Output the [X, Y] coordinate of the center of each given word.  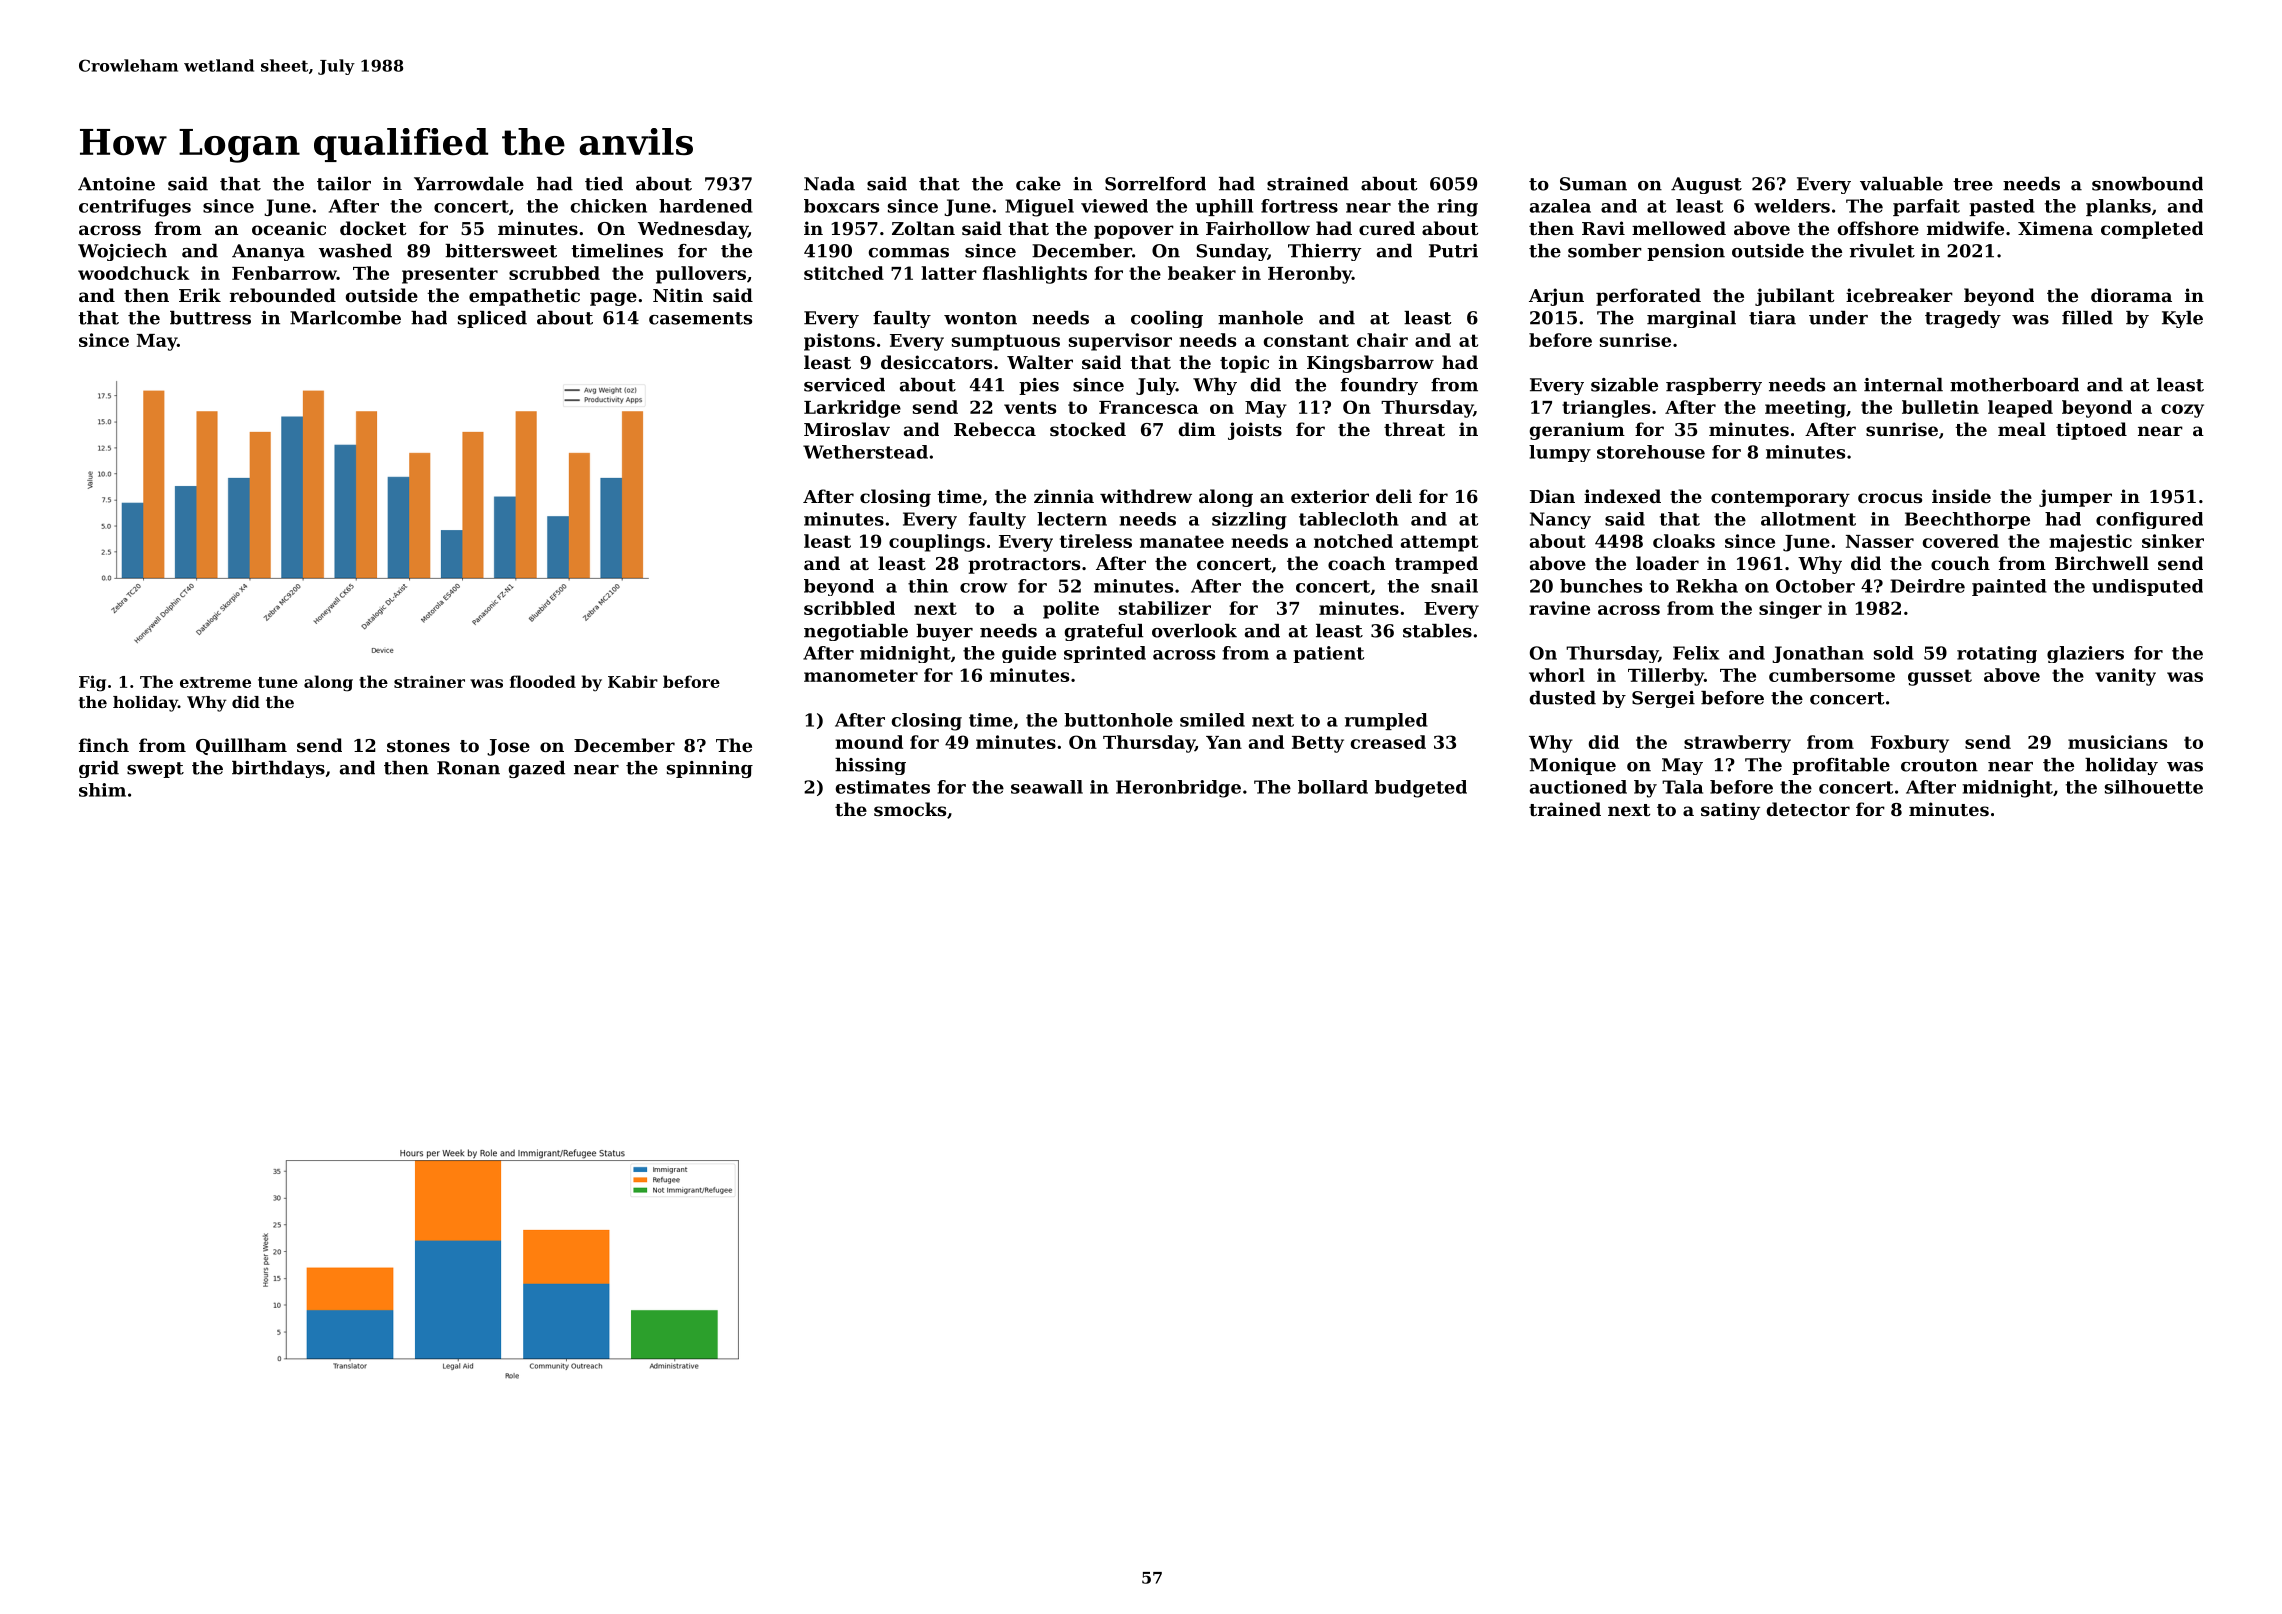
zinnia [1064, 496]
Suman [1593, 184]
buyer [944, 632]
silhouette [2154, 787]
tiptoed [2091, 431]
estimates [883, 787]
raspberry [1714, 386]
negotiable [856, 632]
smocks [910, 809]
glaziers [2085, 654]
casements [700, 318]
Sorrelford [1155, 184]
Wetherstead [865, 452]
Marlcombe [345, 318]
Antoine [116, 184]
